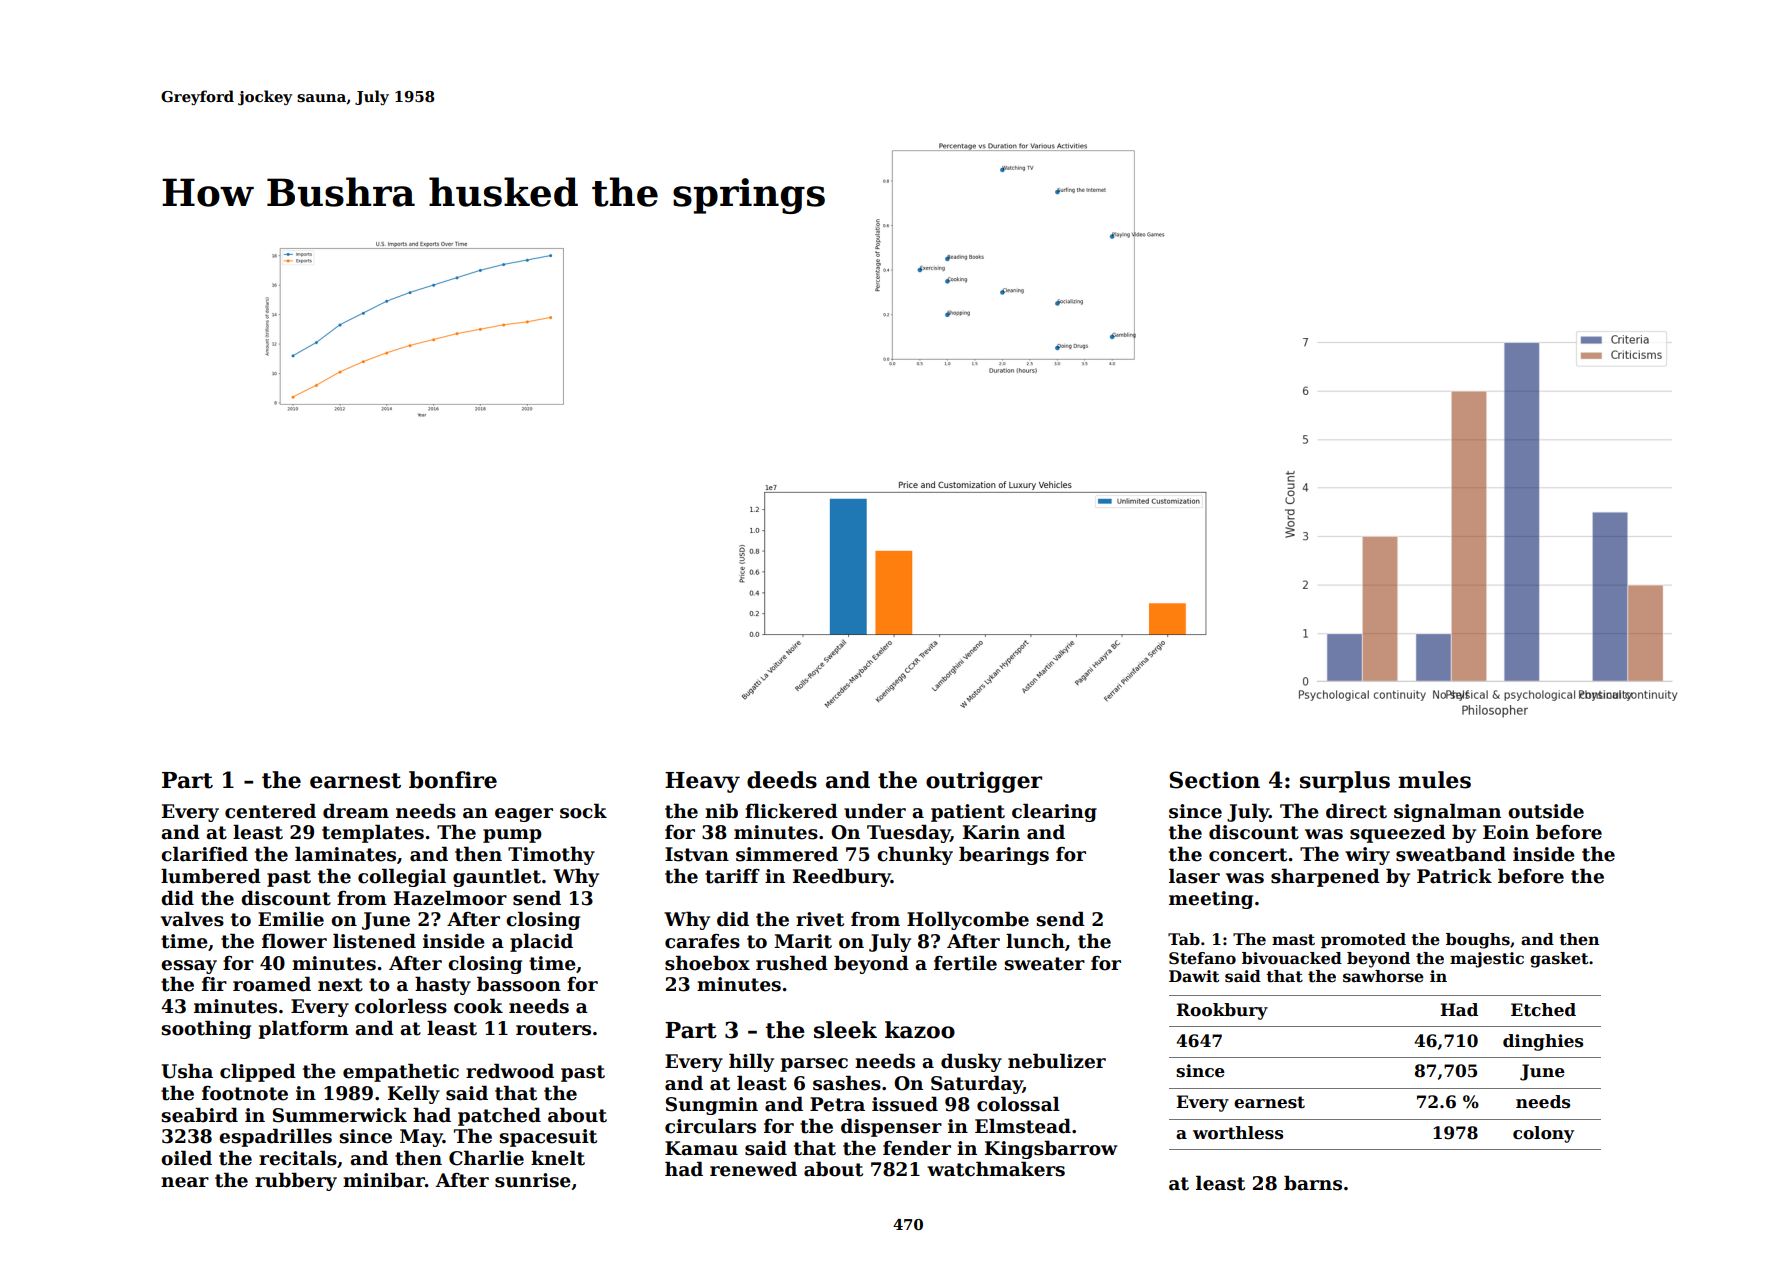 Image resolution: width=1786 pixels, height=1263 pixels. What do you see at coordinates (782, 780) in the document?
I see `deeds` at bounding box center [782, 780].
